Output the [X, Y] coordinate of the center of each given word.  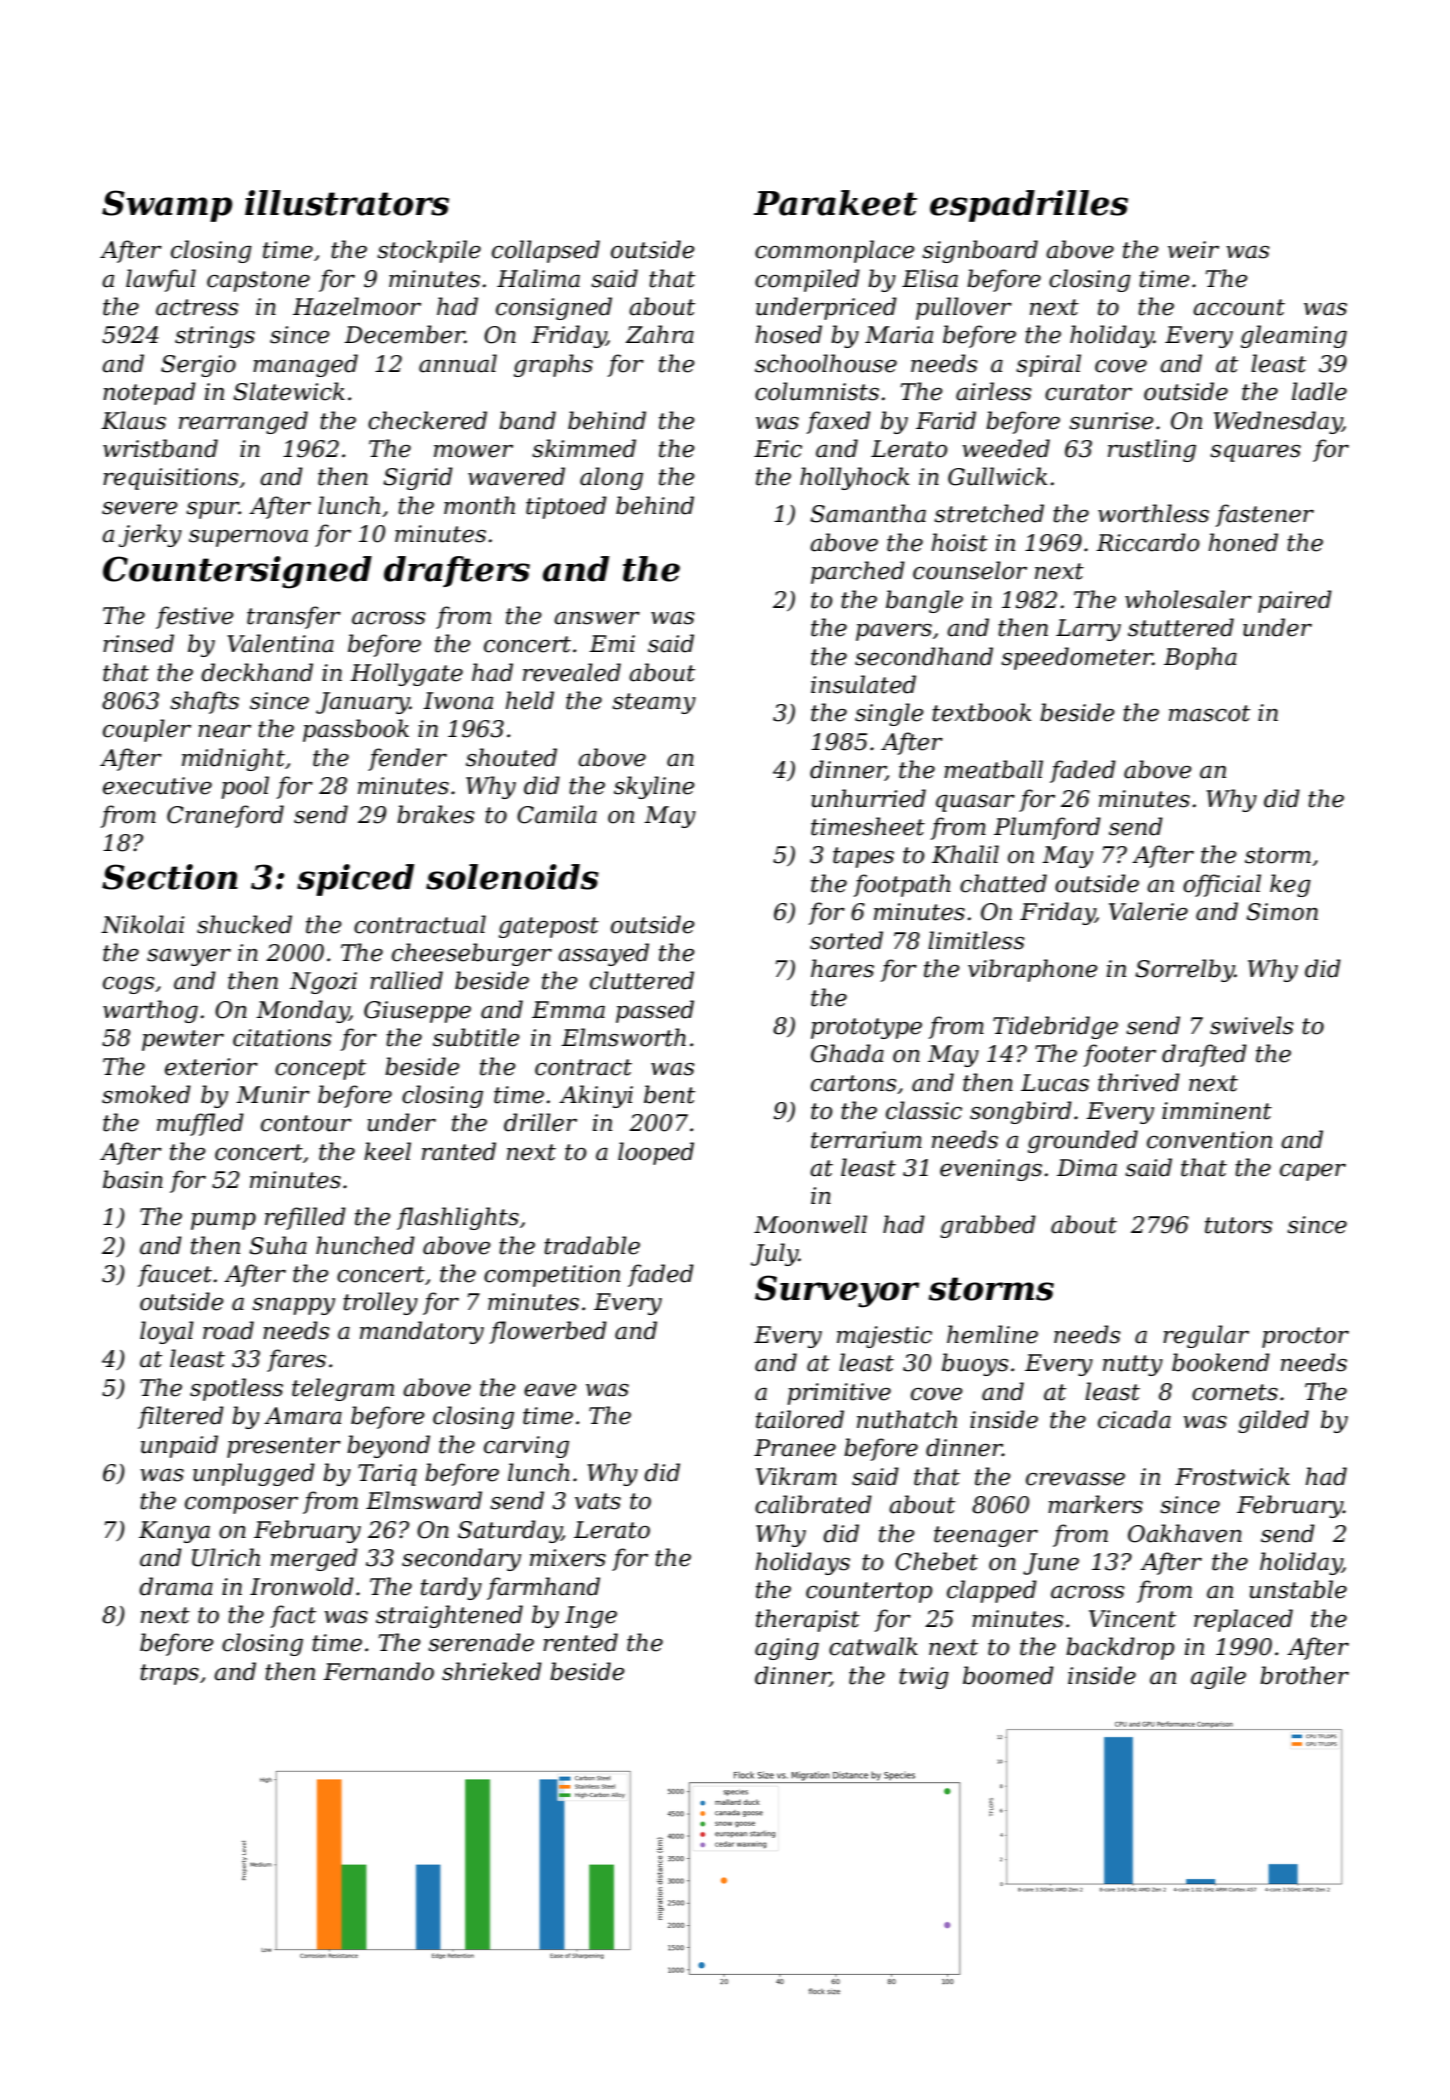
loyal [167, 1332]
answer [597, 618]
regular [1206, 1336]
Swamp [167, 206]
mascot [1209, 713]
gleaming [1294, 336]
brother [1304, 1675]
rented [580, 1642]
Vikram [796, 1476]
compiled [807, 280]
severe [140, 508]
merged [314, 1559]
